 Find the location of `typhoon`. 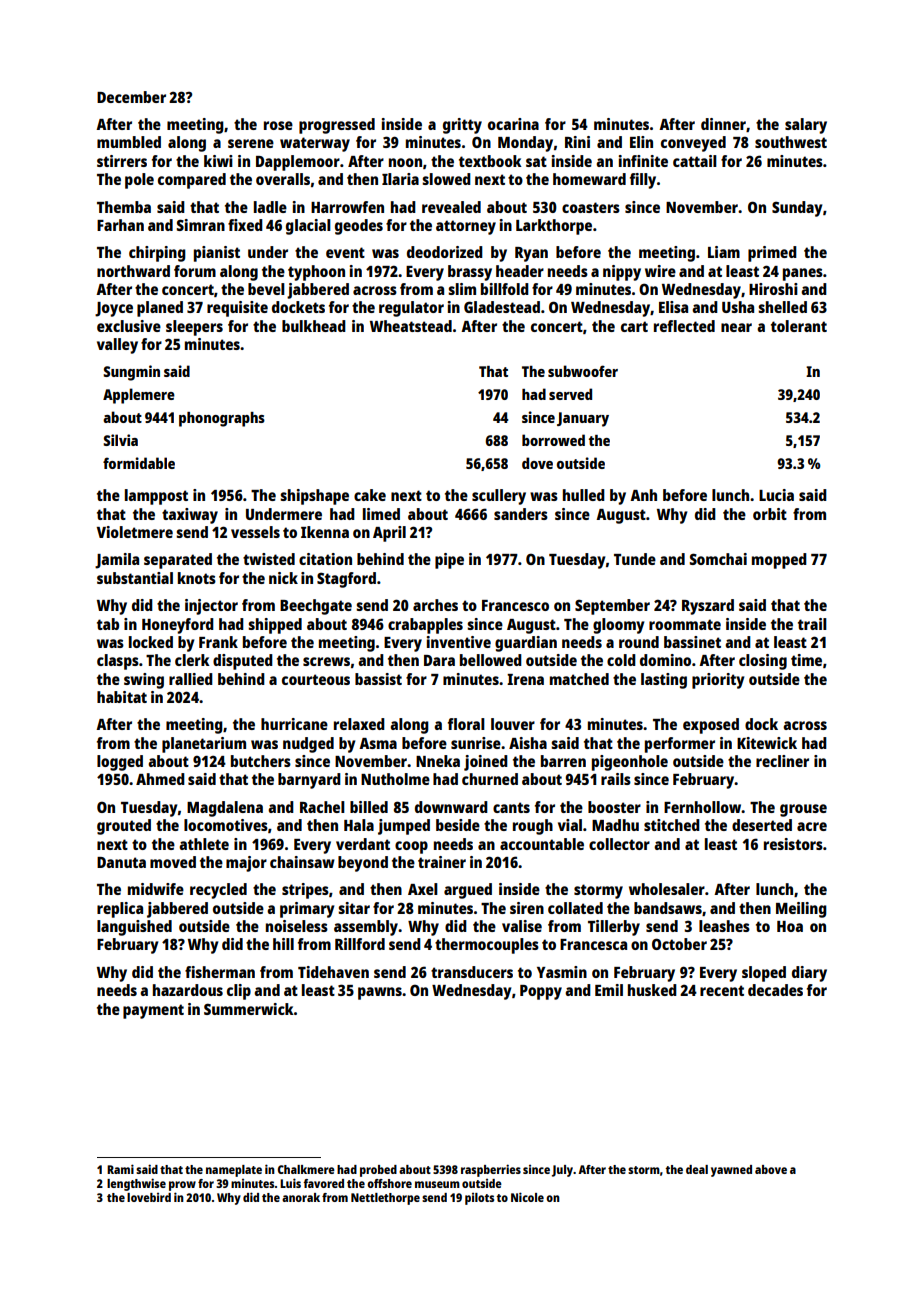

typhoon is located at coordinates (316, 273).
